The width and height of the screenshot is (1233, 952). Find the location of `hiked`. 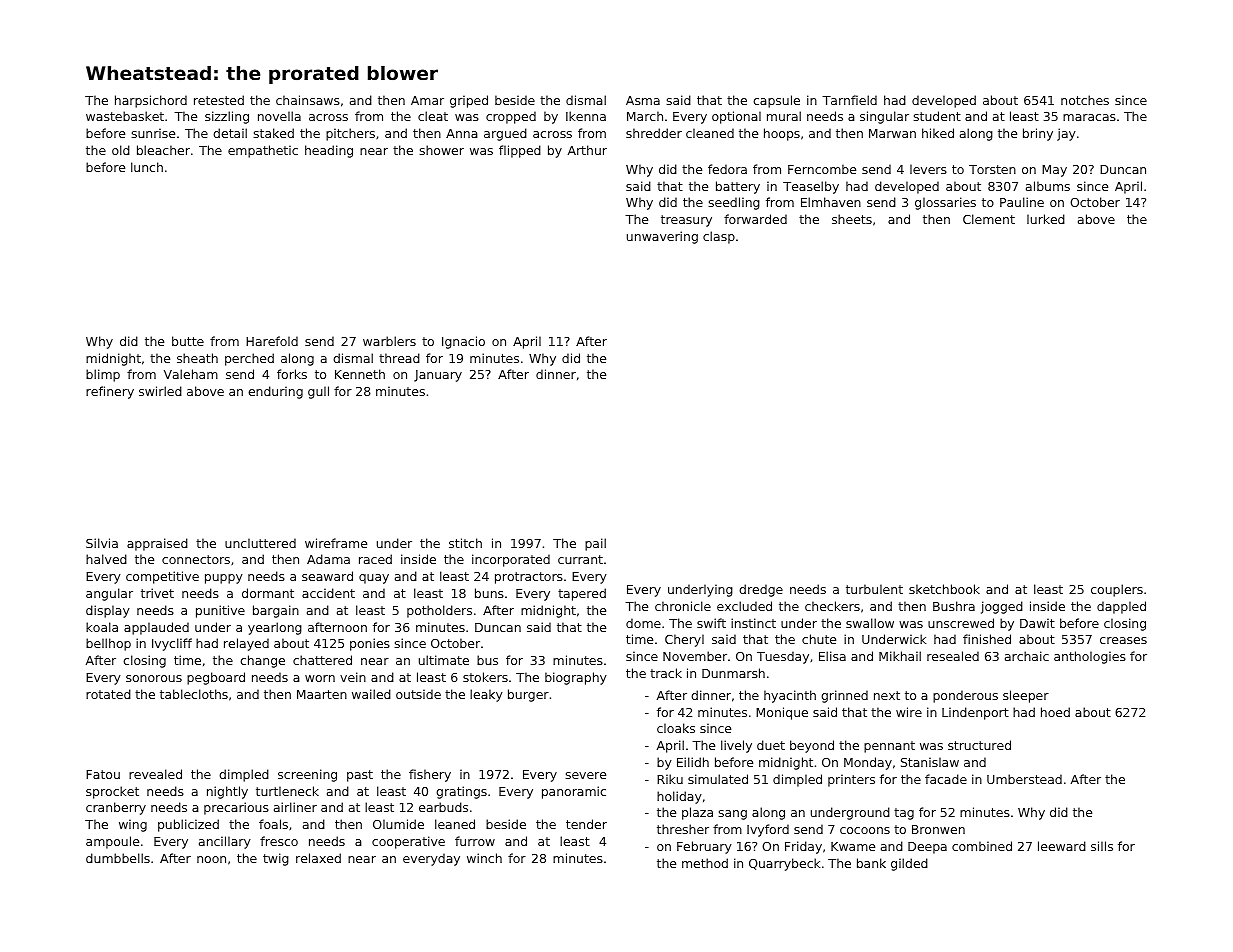

hiked is located at coordinates (938, 133).
